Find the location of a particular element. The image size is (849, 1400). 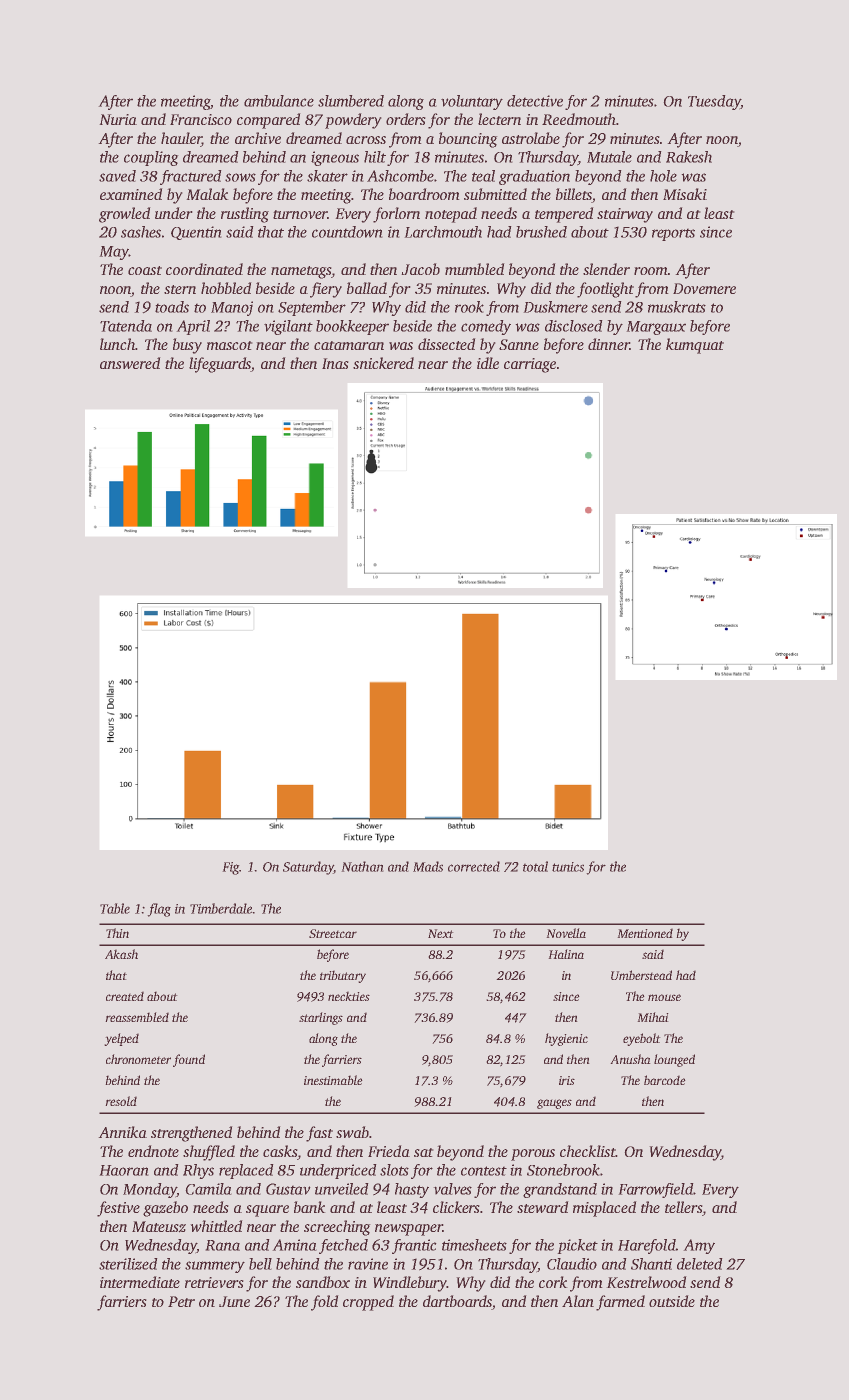

flag is located at coordinates (159, 910).
